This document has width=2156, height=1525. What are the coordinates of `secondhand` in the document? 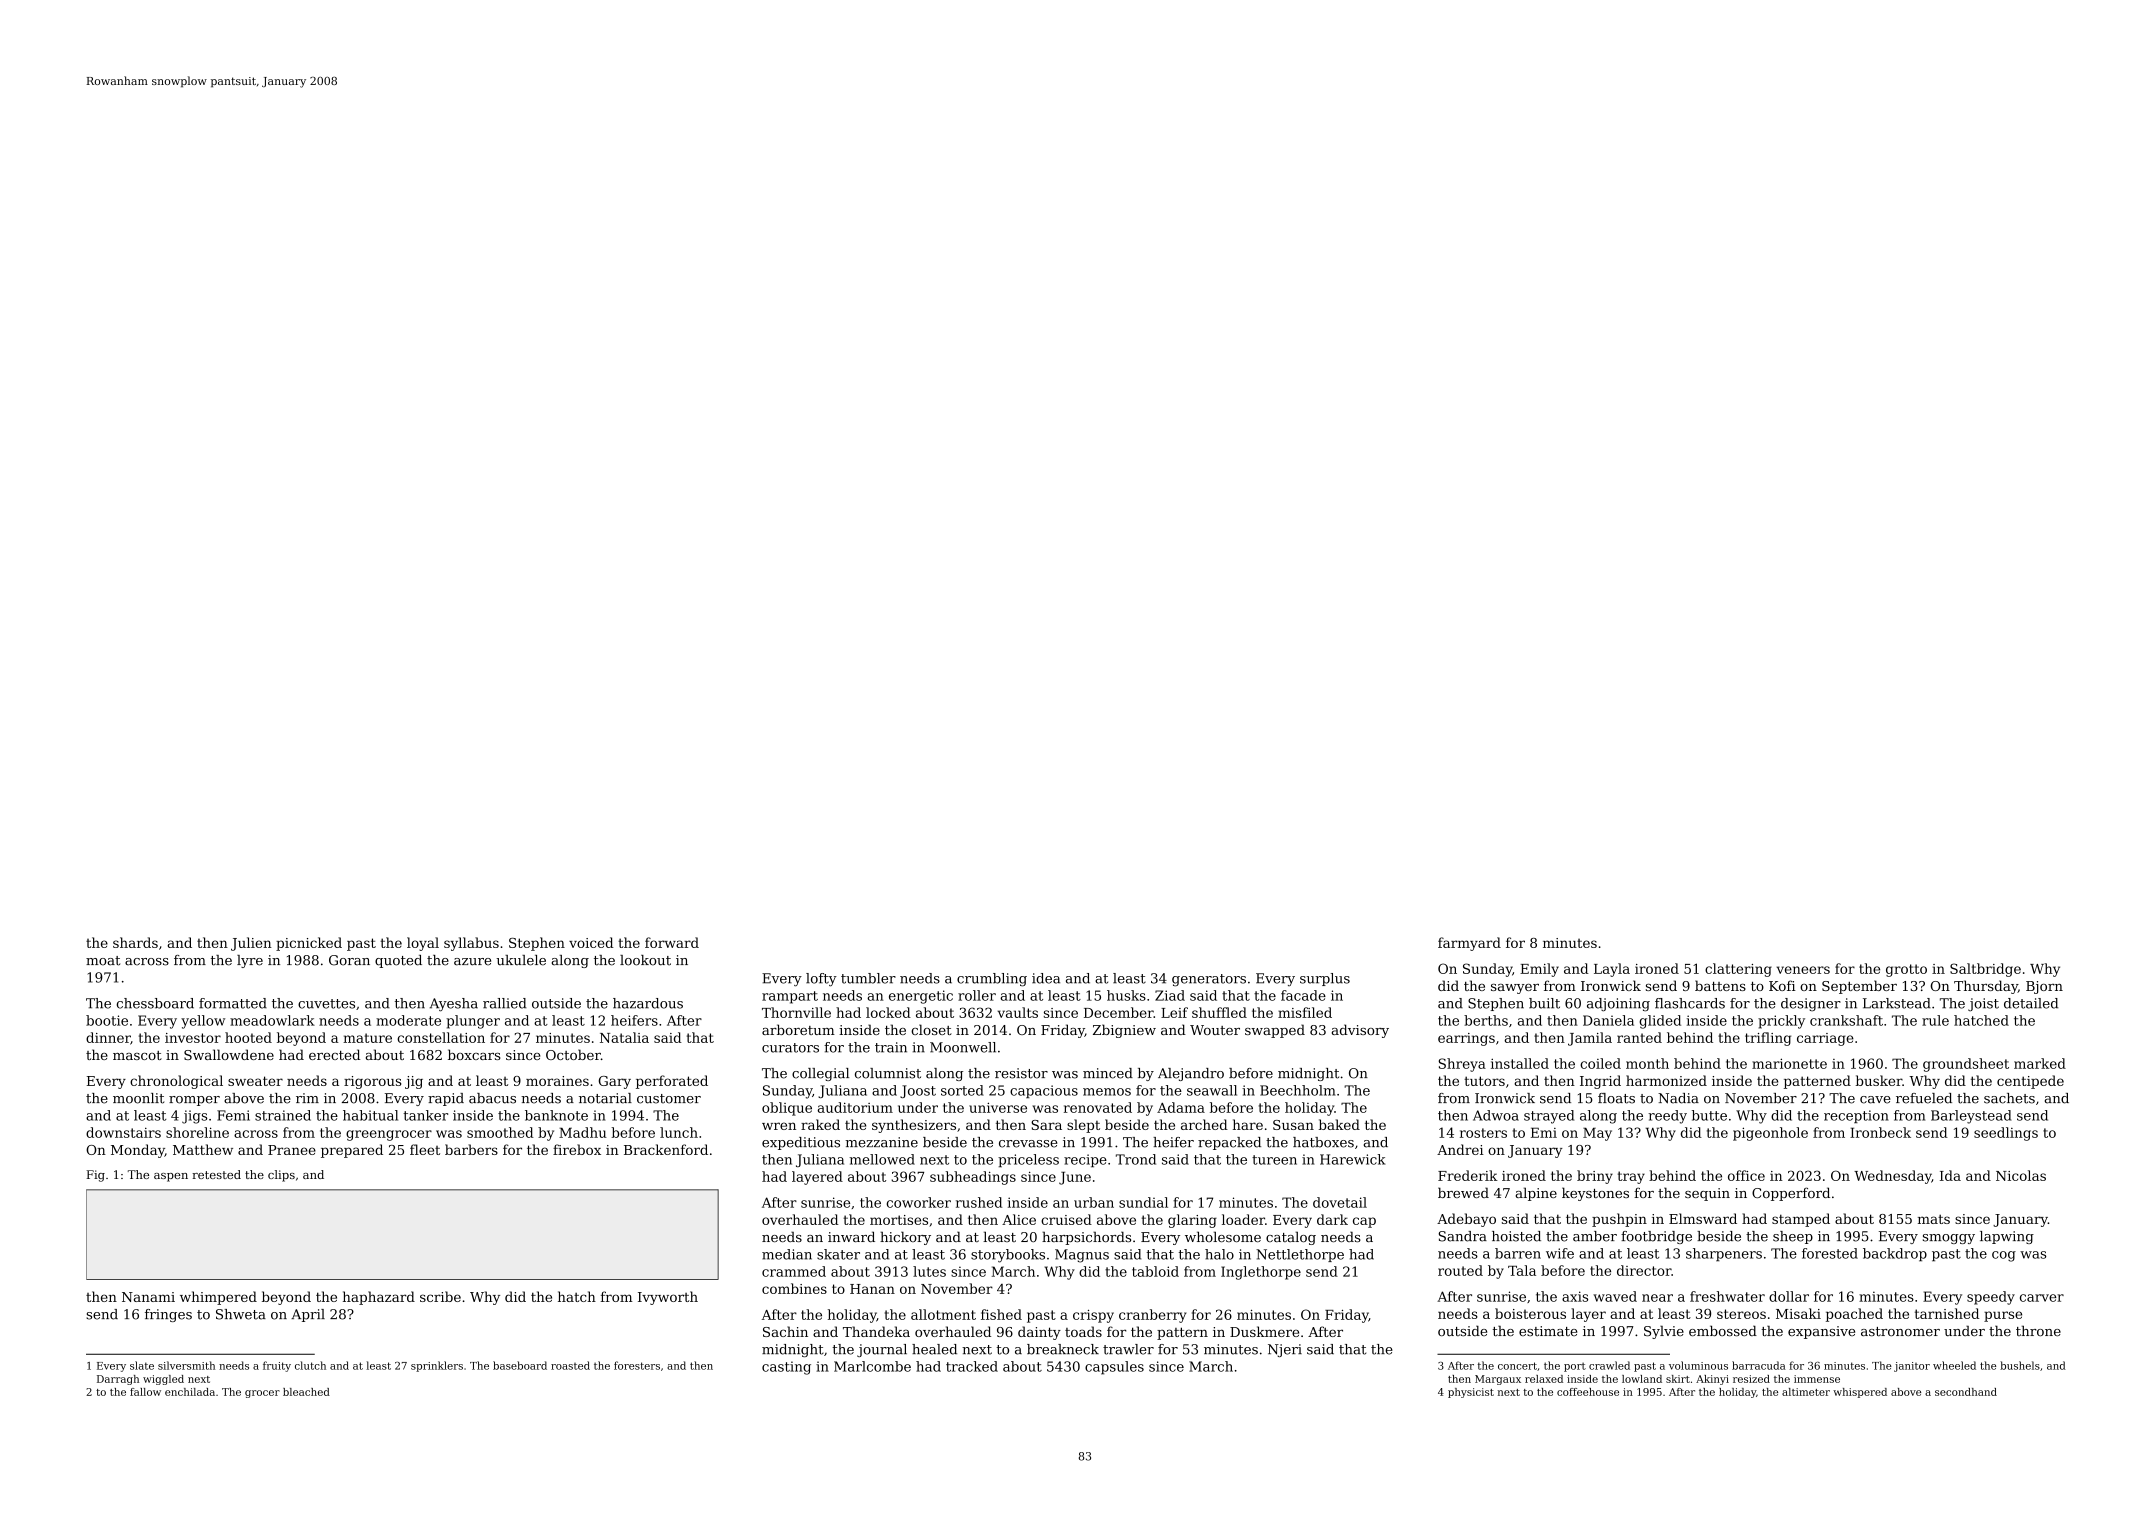 It's located at (1966, 1392).
